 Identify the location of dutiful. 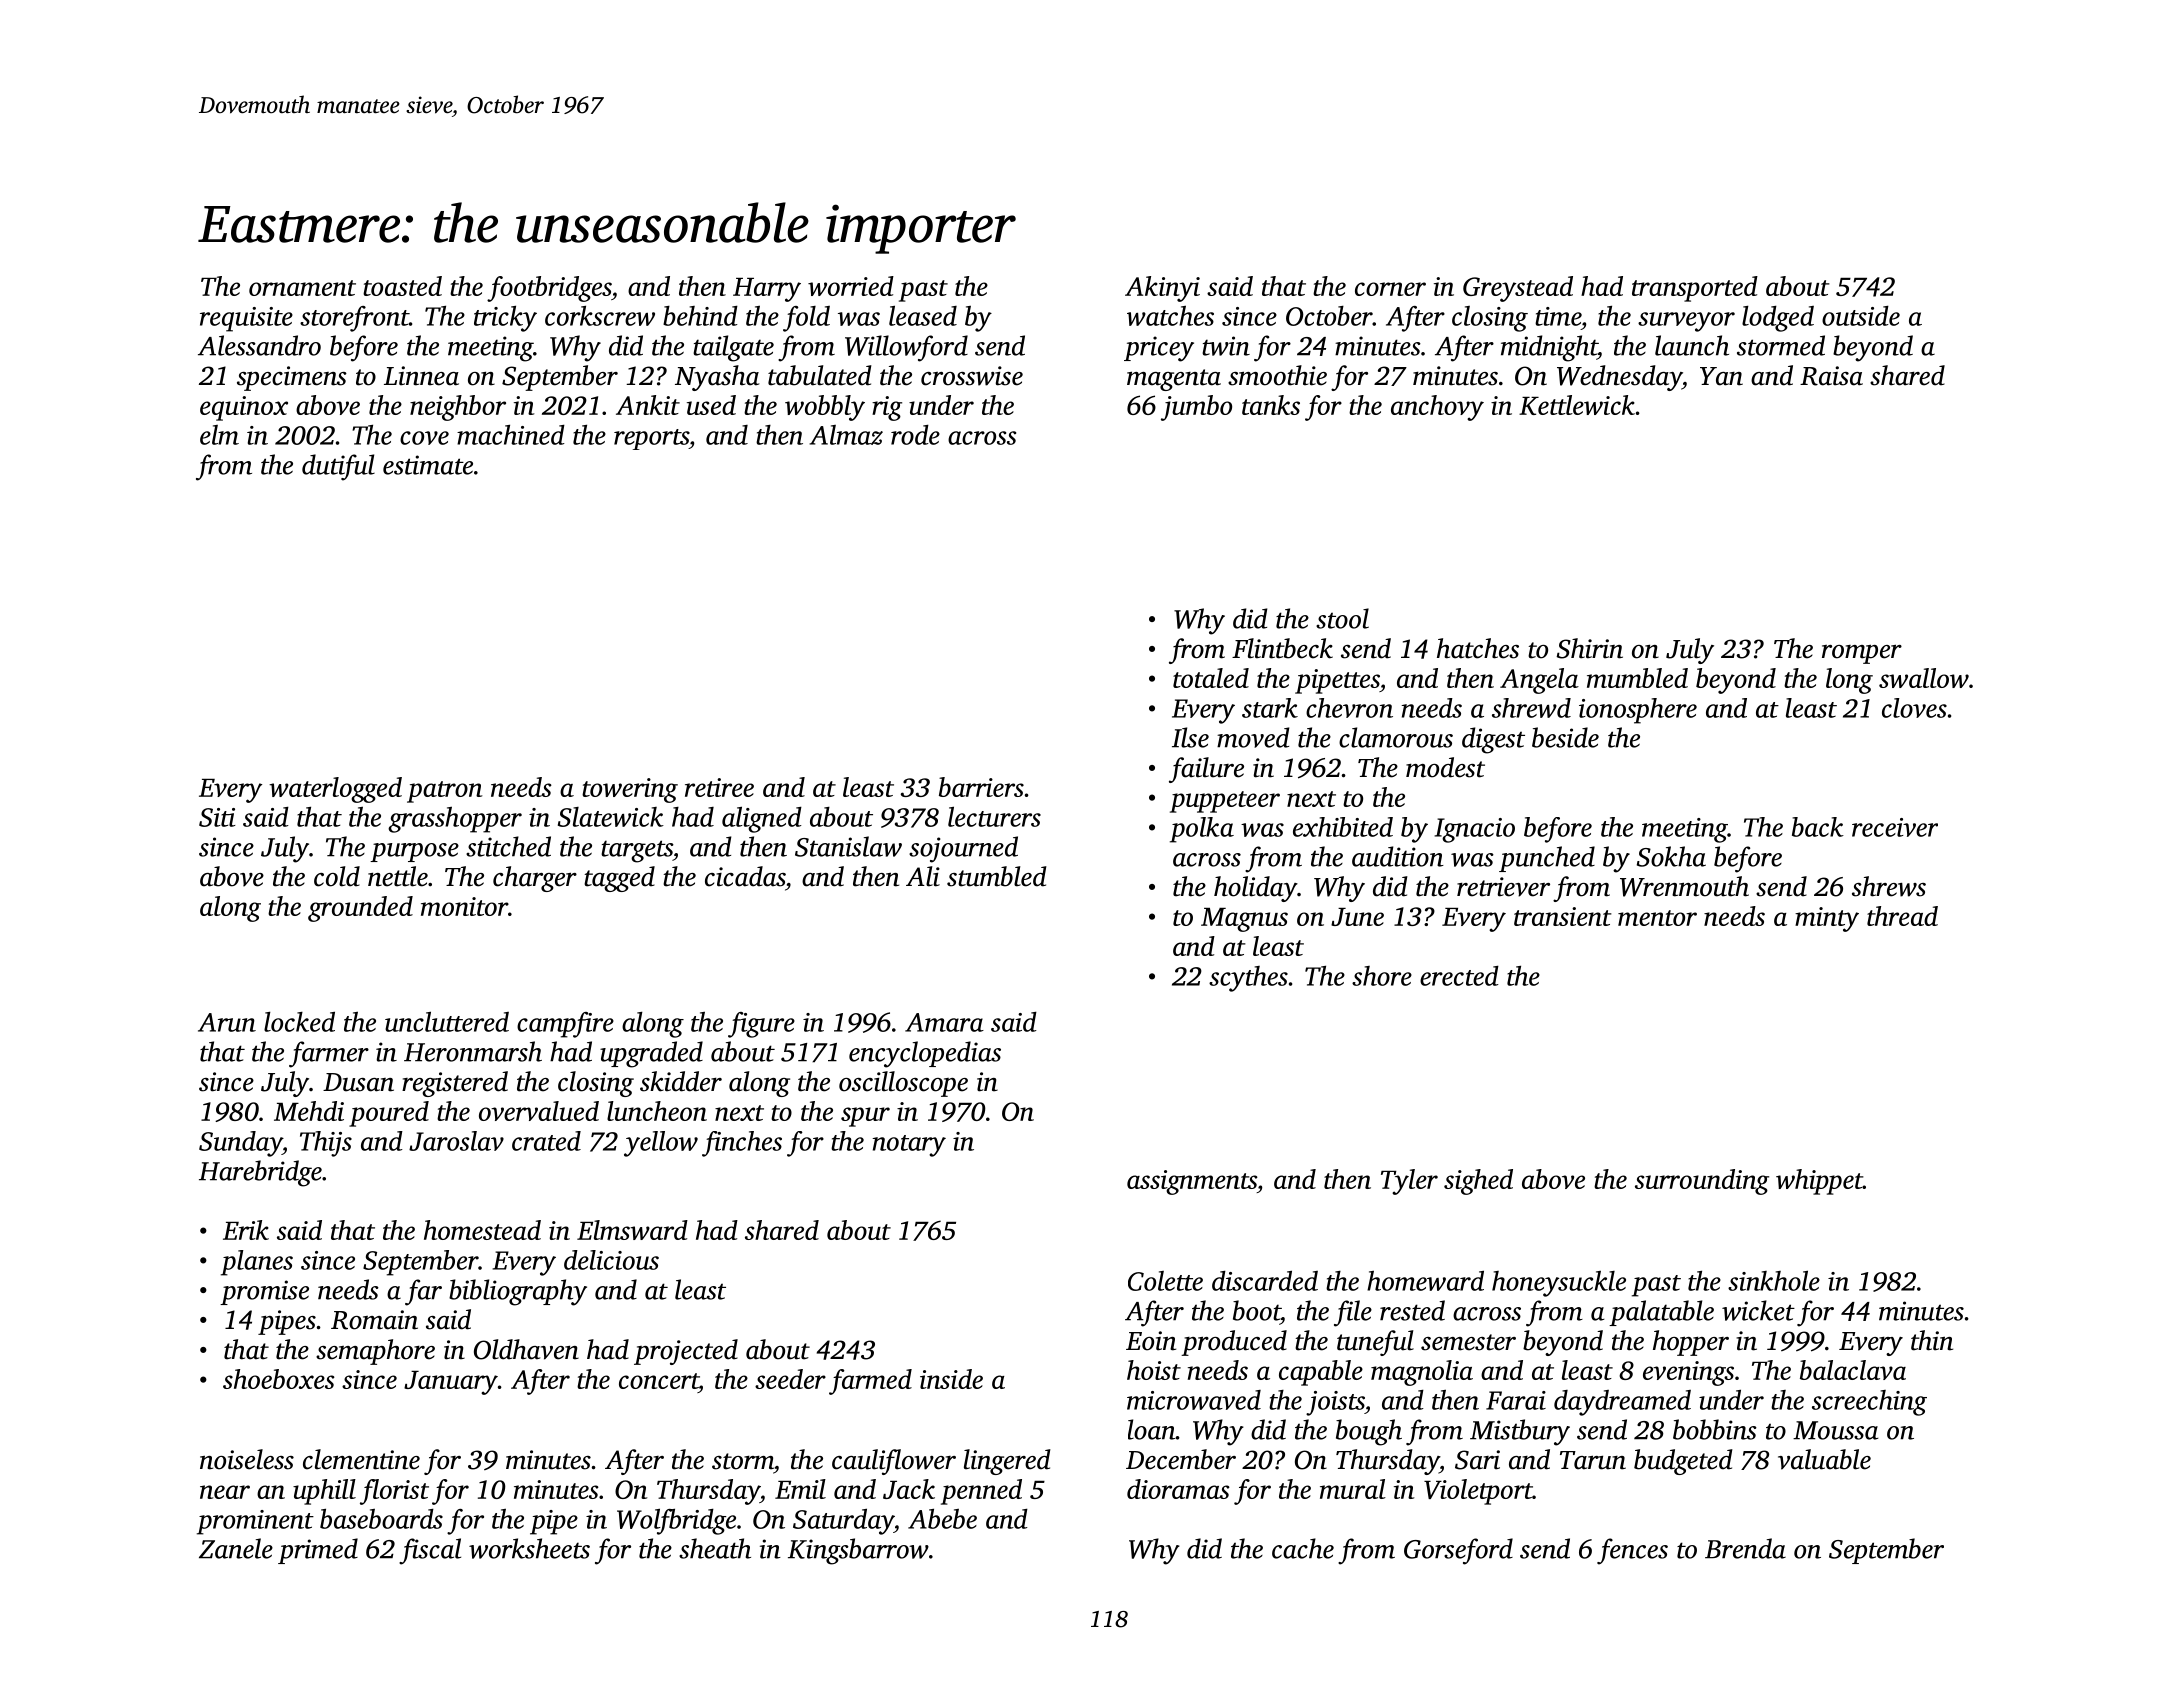
(338, 467).
